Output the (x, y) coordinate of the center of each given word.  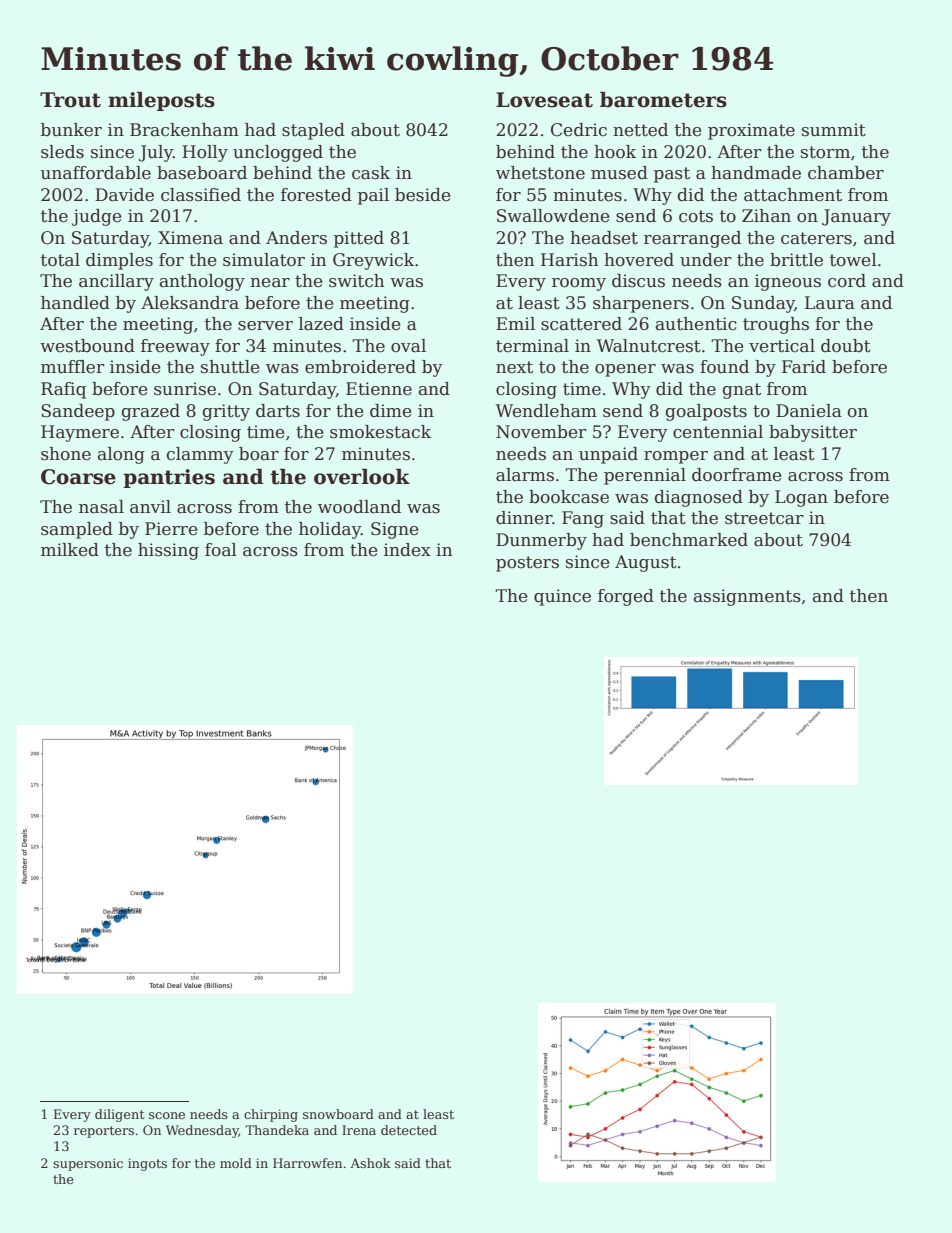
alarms (525, 475)
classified (201, 195)
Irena (359, 1130)
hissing (168, 551)
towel (853, 260)
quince (562, 597)
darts (278, 411)
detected (409, 1130)
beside (423, 195)
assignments (747, 597)
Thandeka (277, 1130)
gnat (742, 391)
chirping (271, 1115)
